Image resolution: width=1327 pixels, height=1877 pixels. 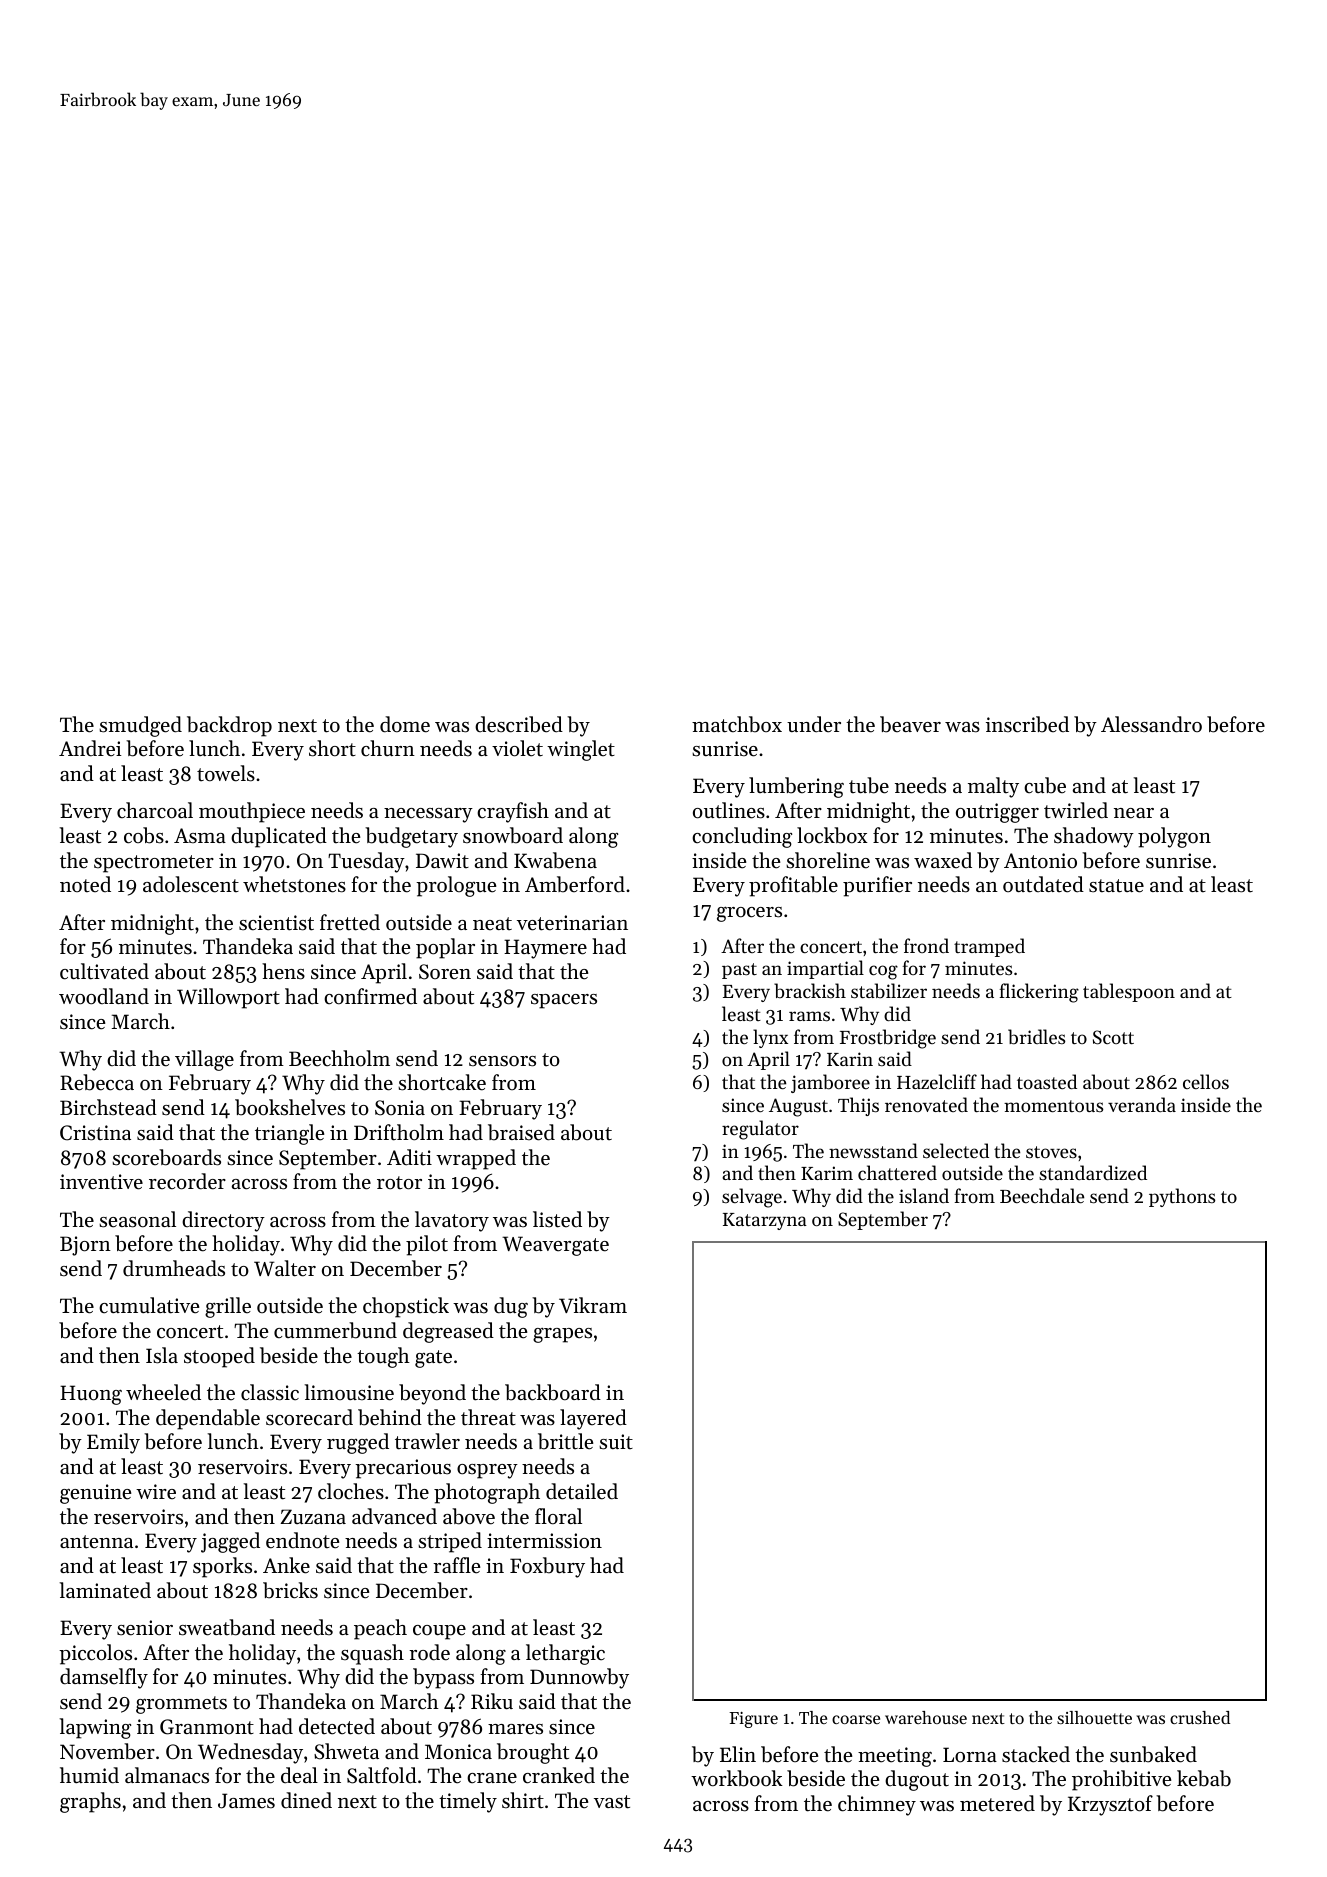 What do you see at coordinates (519, 724) in the screenshot?
I see `described` at bounding box center [519, 724].
